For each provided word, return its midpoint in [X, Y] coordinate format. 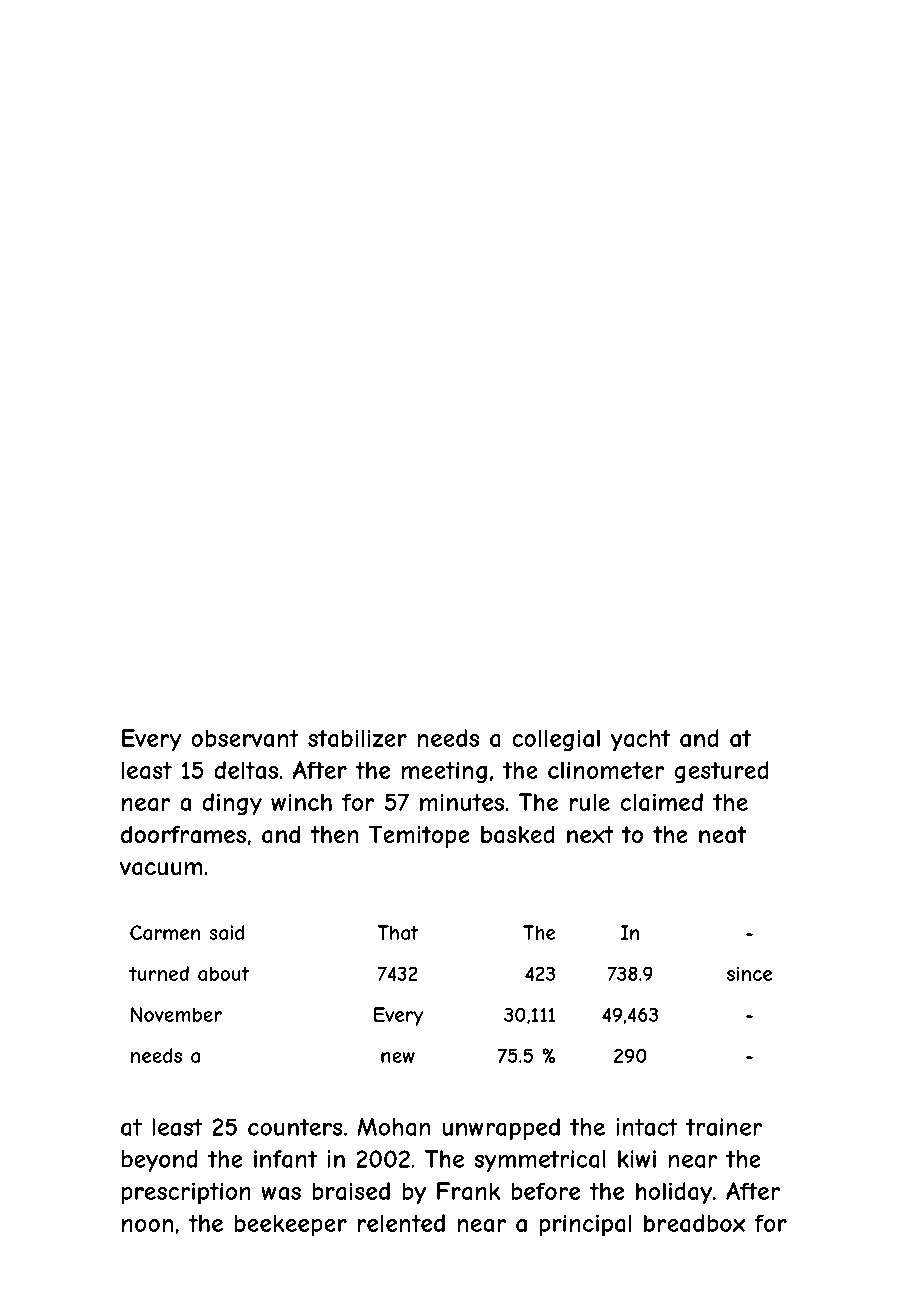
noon [147, 1225]
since [749, 973]
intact [647, 1127]
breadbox [694, 1223]
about [223, 973]
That [397, 932]
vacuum [161, 869]
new [398, 1057]
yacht [640, 740]
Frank [469, 1191]
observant [245, 738]
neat [722, 835]
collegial [556, 740]
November [176, 1014]
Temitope [419, 836]
